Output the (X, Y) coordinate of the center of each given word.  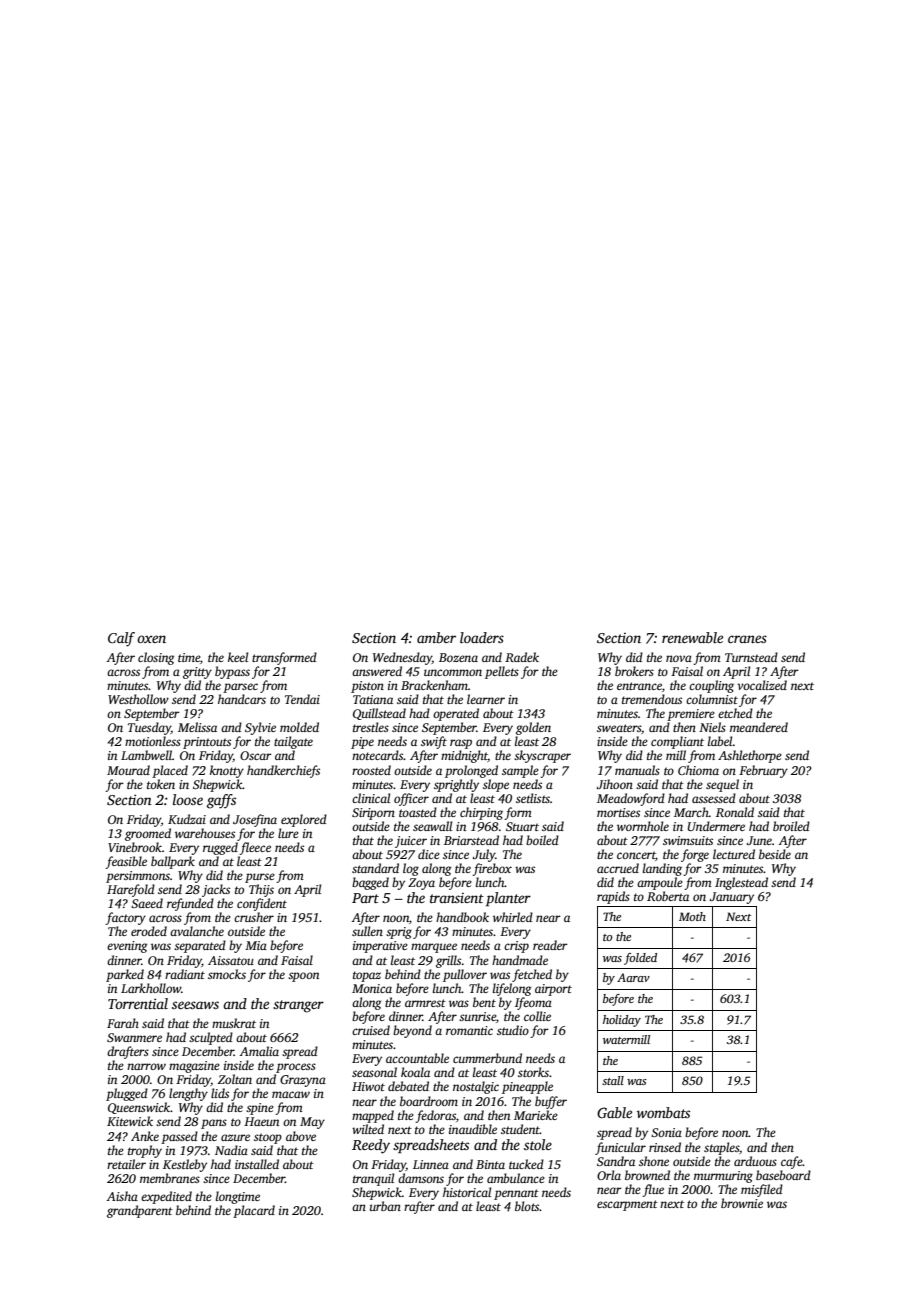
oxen (151, 639)
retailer (126, 1164)
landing (662, 869)
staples (721, 1148)
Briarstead (471, 840)
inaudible (473, 1129)
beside (775, 854)
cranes (747, 639)
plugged (127, 1094)
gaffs (221, 801)
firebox (492, 869)
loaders (482, 637)
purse (260, 878)
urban (385, 1206)
